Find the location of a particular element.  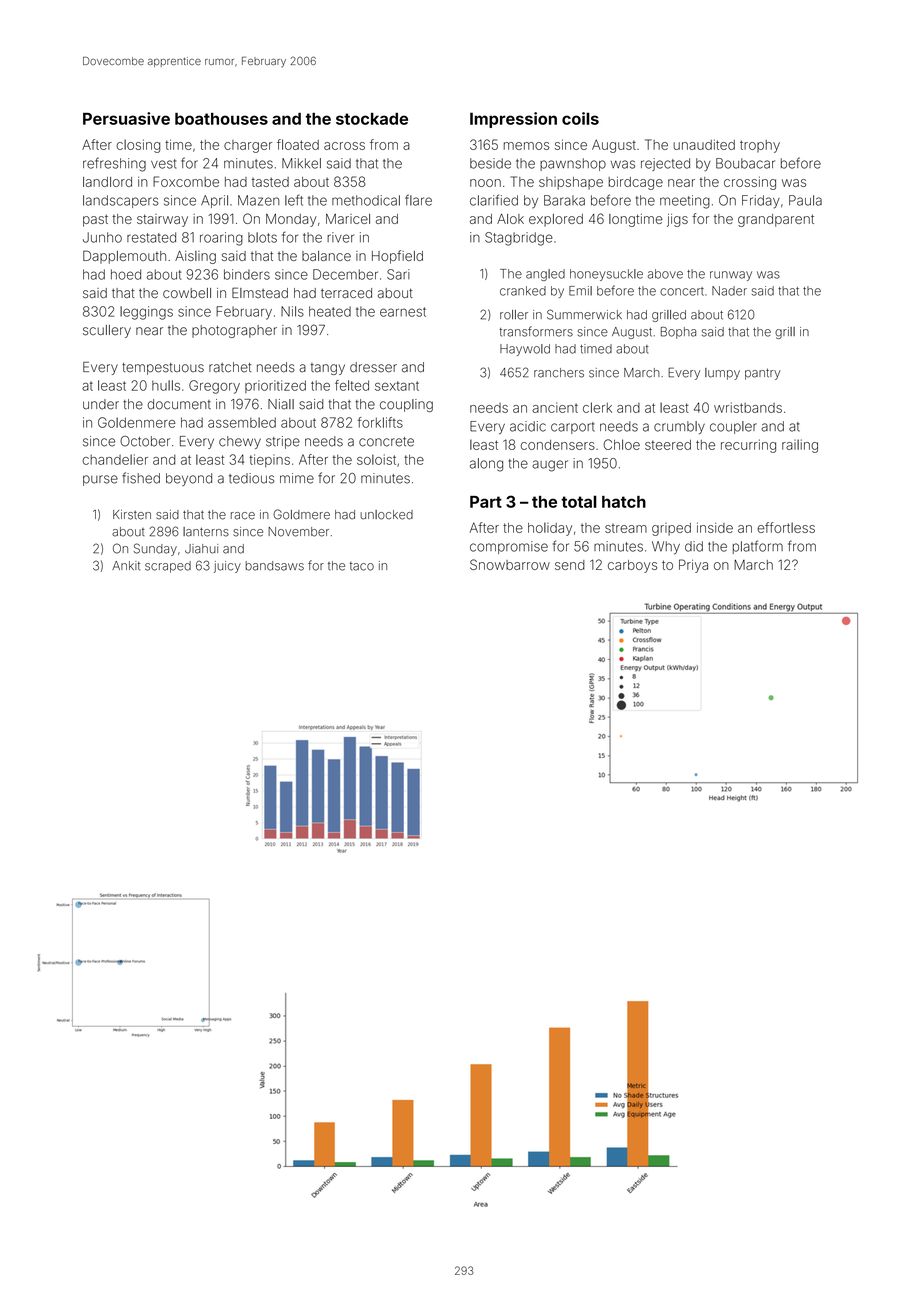

unaudited is located at coordinates (704, 144).
